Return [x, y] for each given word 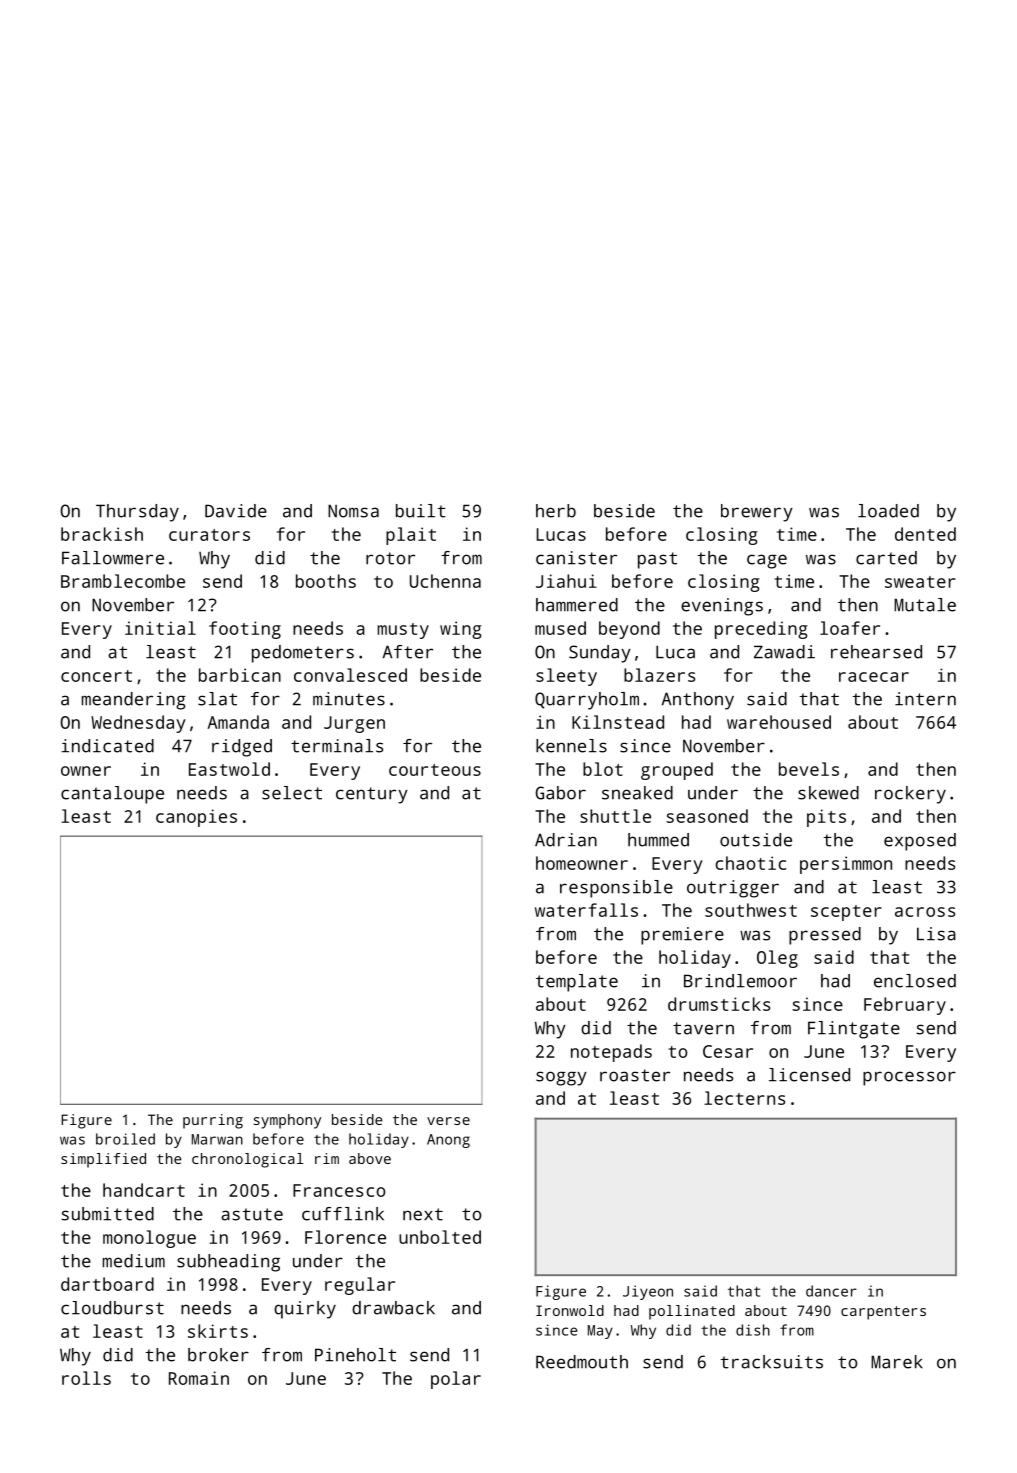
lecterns [744, 1098]
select [292, 793]
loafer [850, 628]
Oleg [777, 959]
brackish [102, 534]
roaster [635, 1075]
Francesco [339, 1190]
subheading [228, 1263]
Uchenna [445, 581]
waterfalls [586, 910]
